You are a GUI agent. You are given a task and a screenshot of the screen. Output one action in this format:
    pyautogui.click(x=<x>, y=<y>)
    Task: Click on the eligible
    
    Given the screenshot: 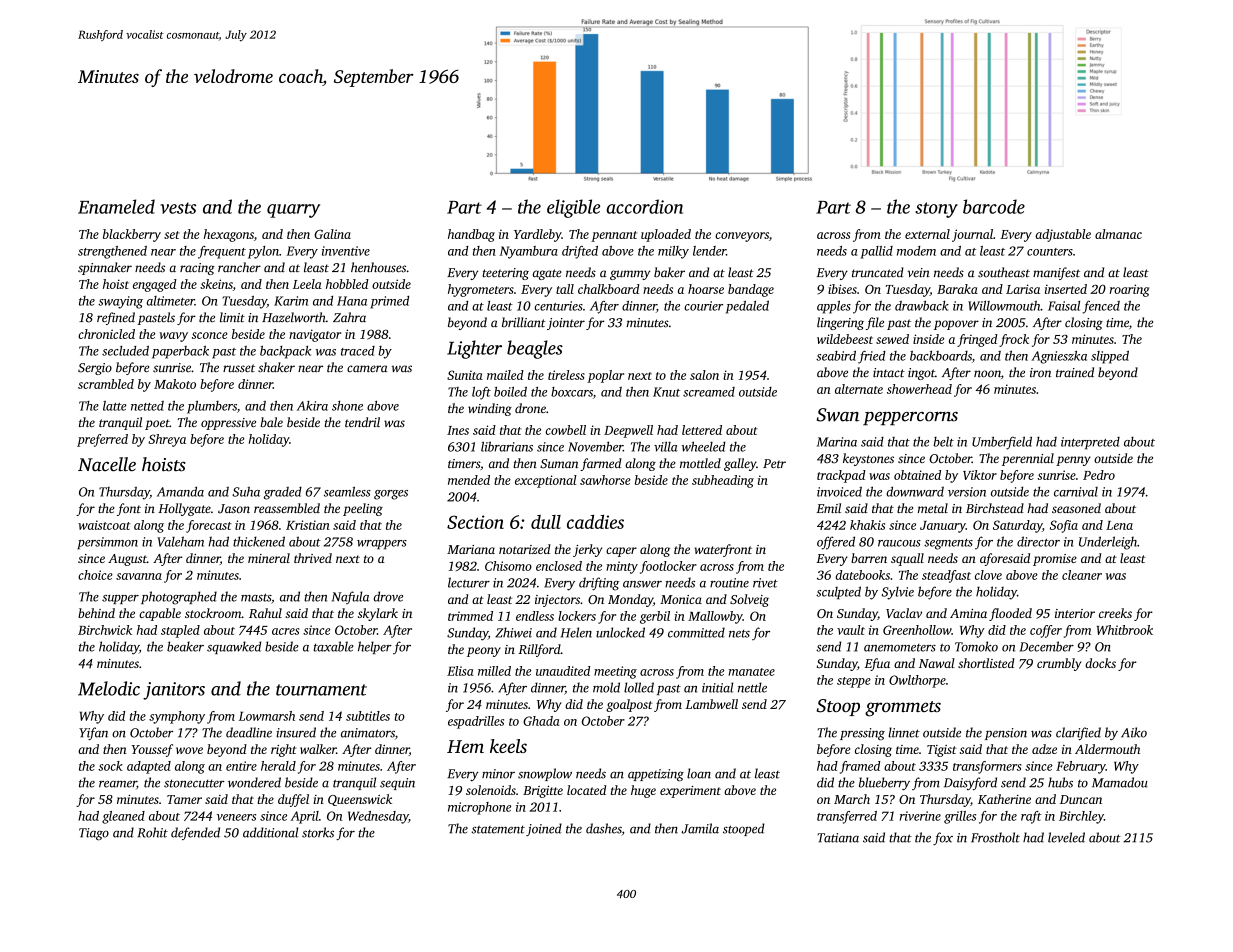 What is the action you would take?
    pyautogui.click(x=573, y=208)
